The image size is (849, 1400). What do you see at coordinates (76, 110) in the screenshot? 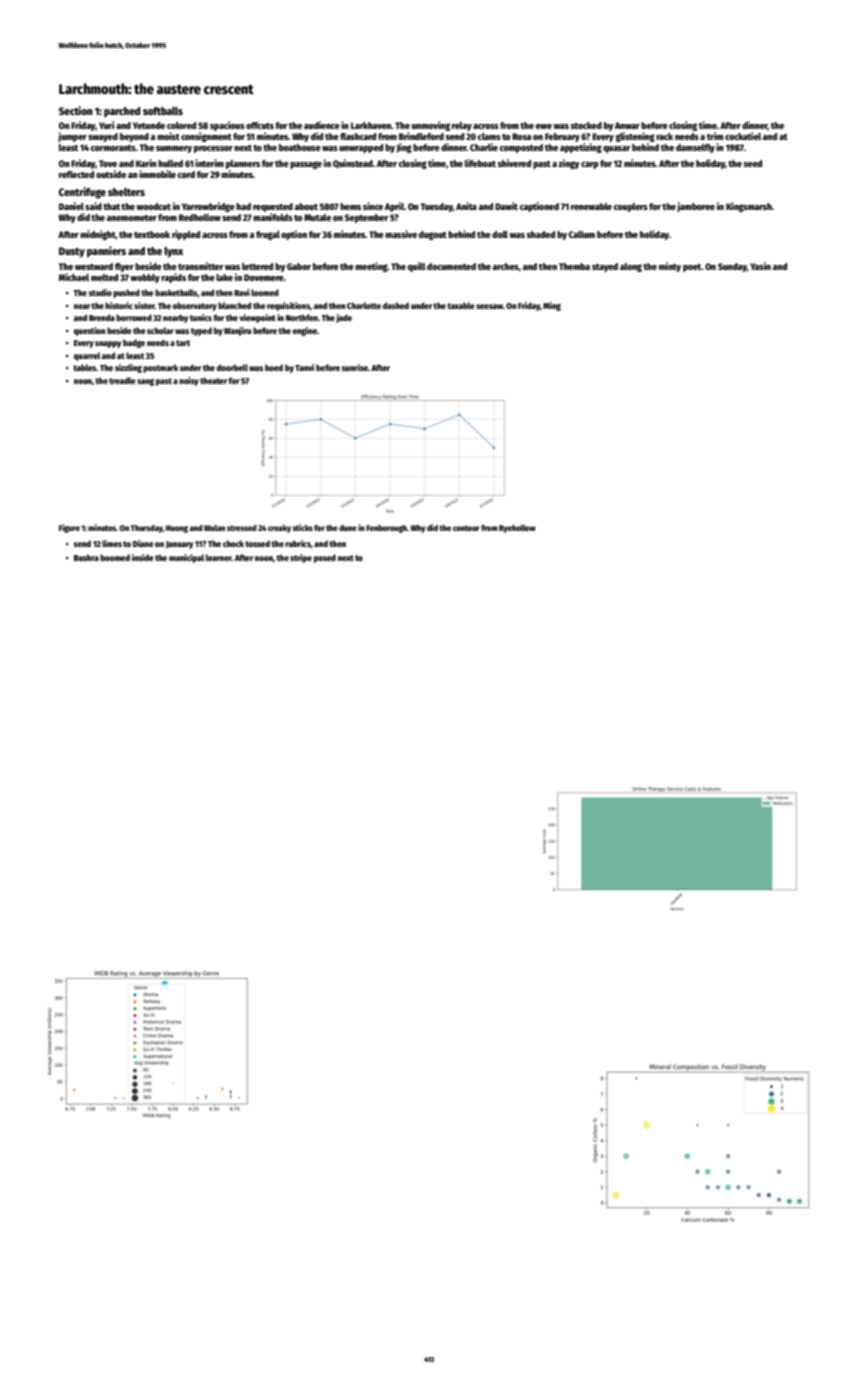
I see `Section` at bounding box center [76, 110].
